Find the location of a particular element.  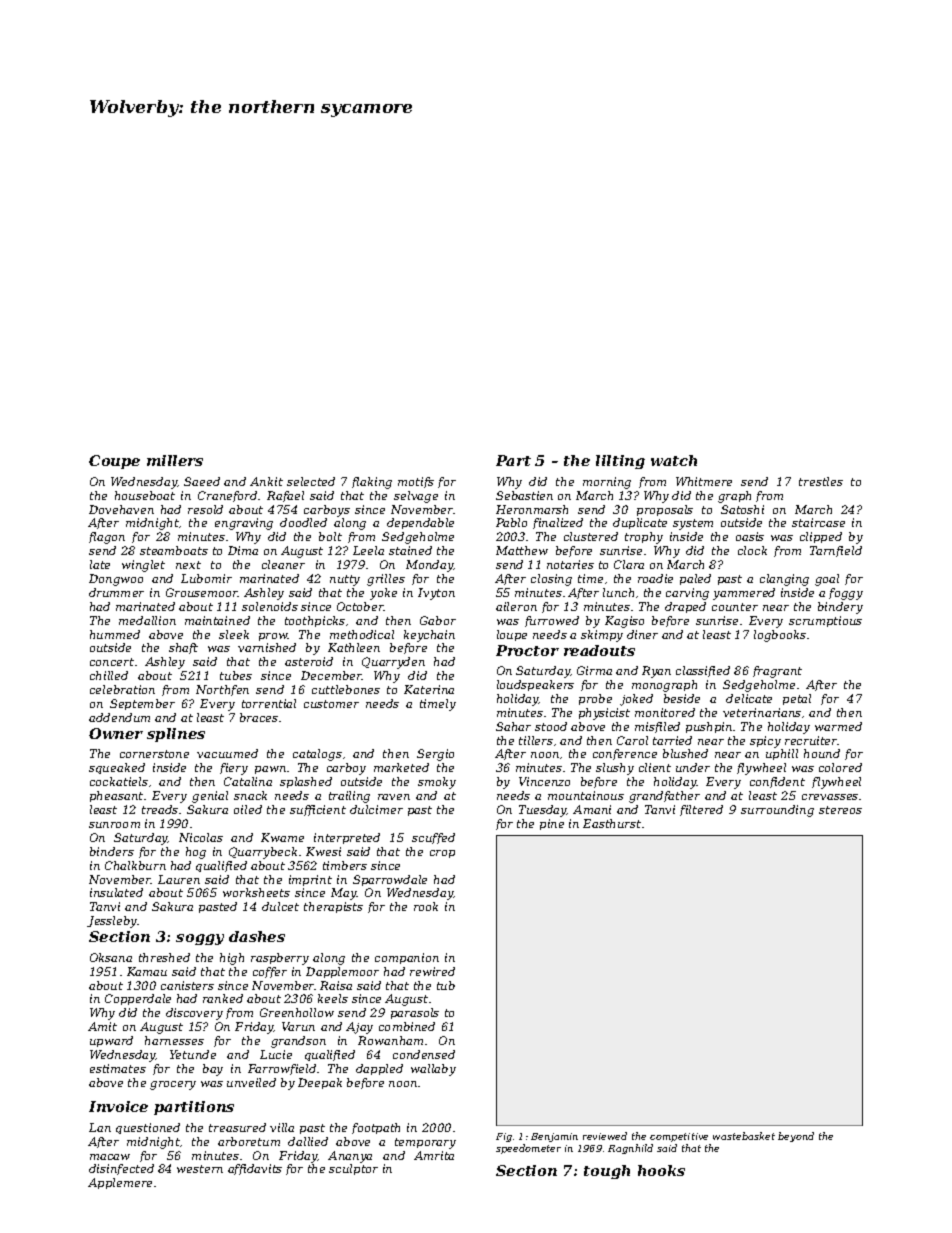

stereos is located at coordinates (840, 810).
